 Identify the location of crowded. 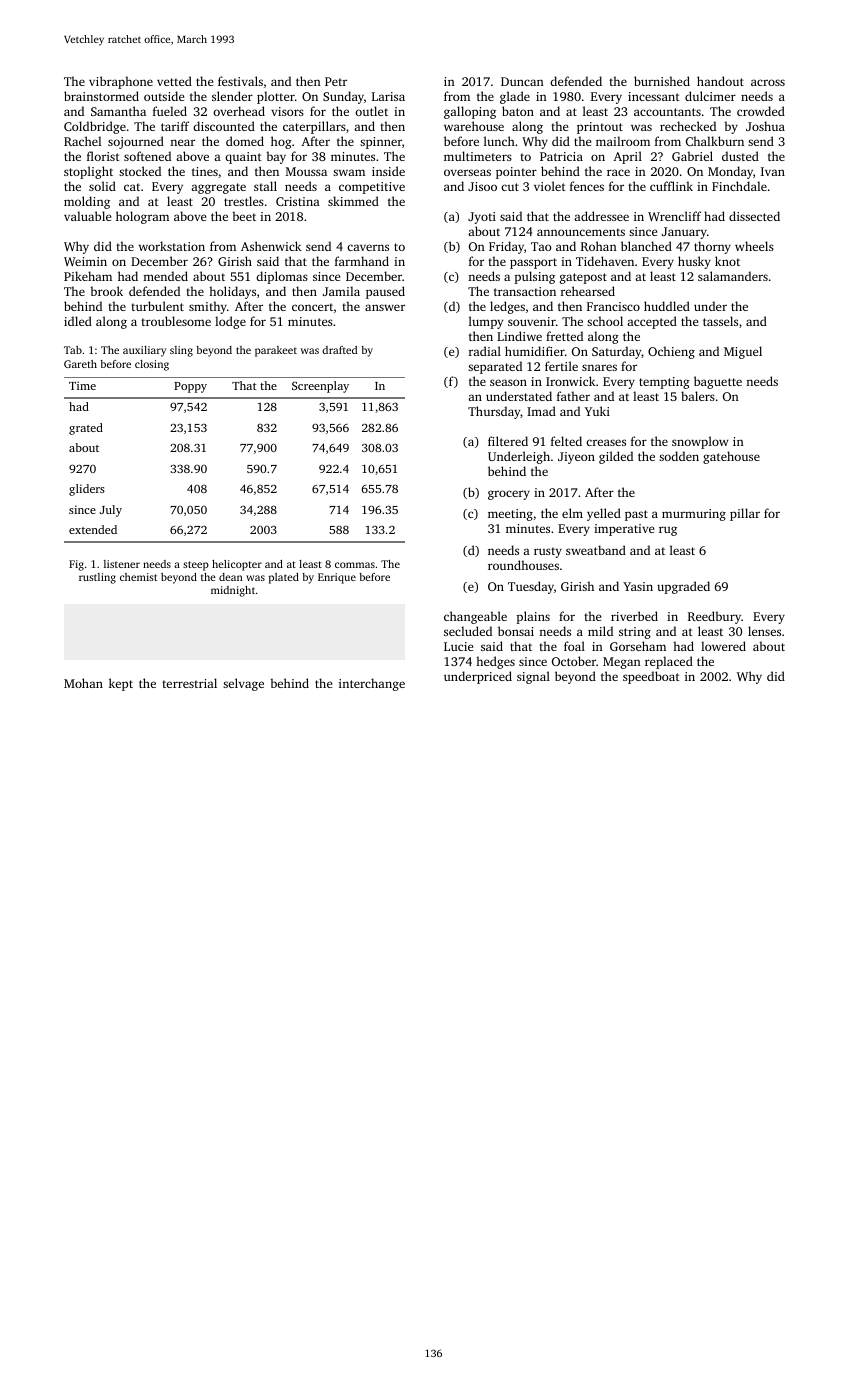
(761, 111).
